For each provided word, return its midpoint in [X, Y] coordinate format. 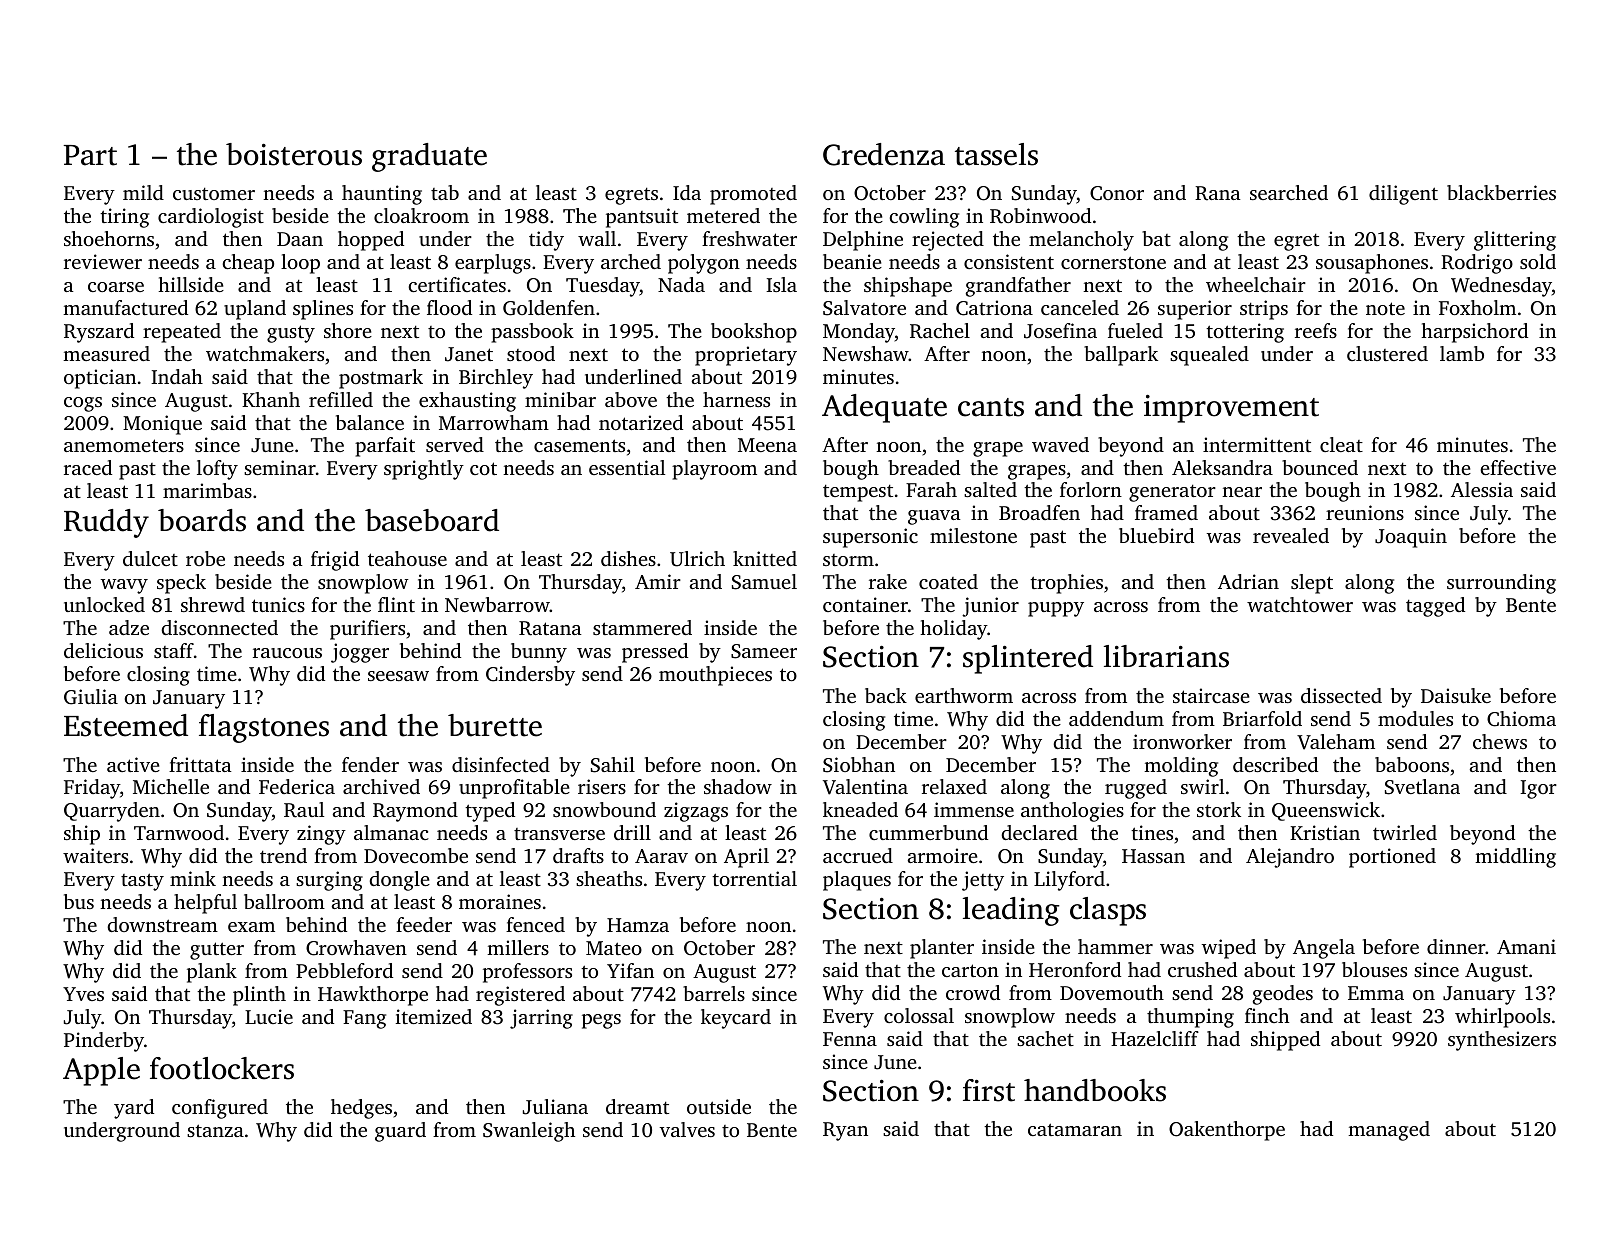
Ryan [845, 1131]
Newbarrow [497, 604]
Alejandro [1290, 858]
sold [1538, 261]
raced [88, 467]
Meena [767, 445]
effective [1518, 467]
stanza [215, 1130]
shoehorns [109, 238]
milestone [973, 535]
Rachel [940, 331]
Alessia [1482, 489]
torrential [754, 878]
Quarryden [112, 812]
